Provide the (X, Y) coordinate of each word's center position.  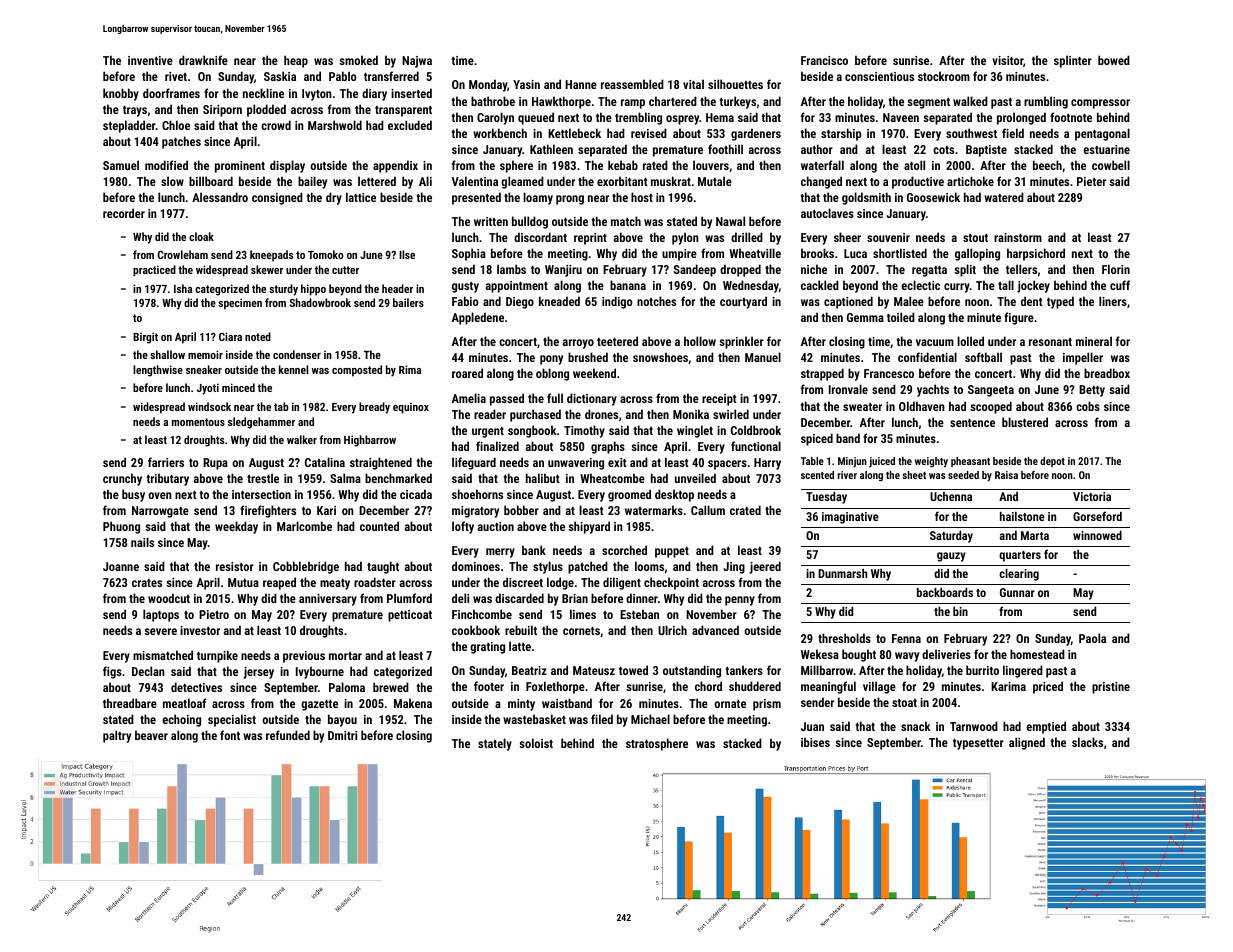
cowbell (1111, 165)
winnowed (1097, 535)
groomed (629, 495)
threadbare (130, 703)
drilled (747, 237)
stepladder (129, 126)
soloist (536, 743)
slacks (1087, 742)
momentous (198, 422)
